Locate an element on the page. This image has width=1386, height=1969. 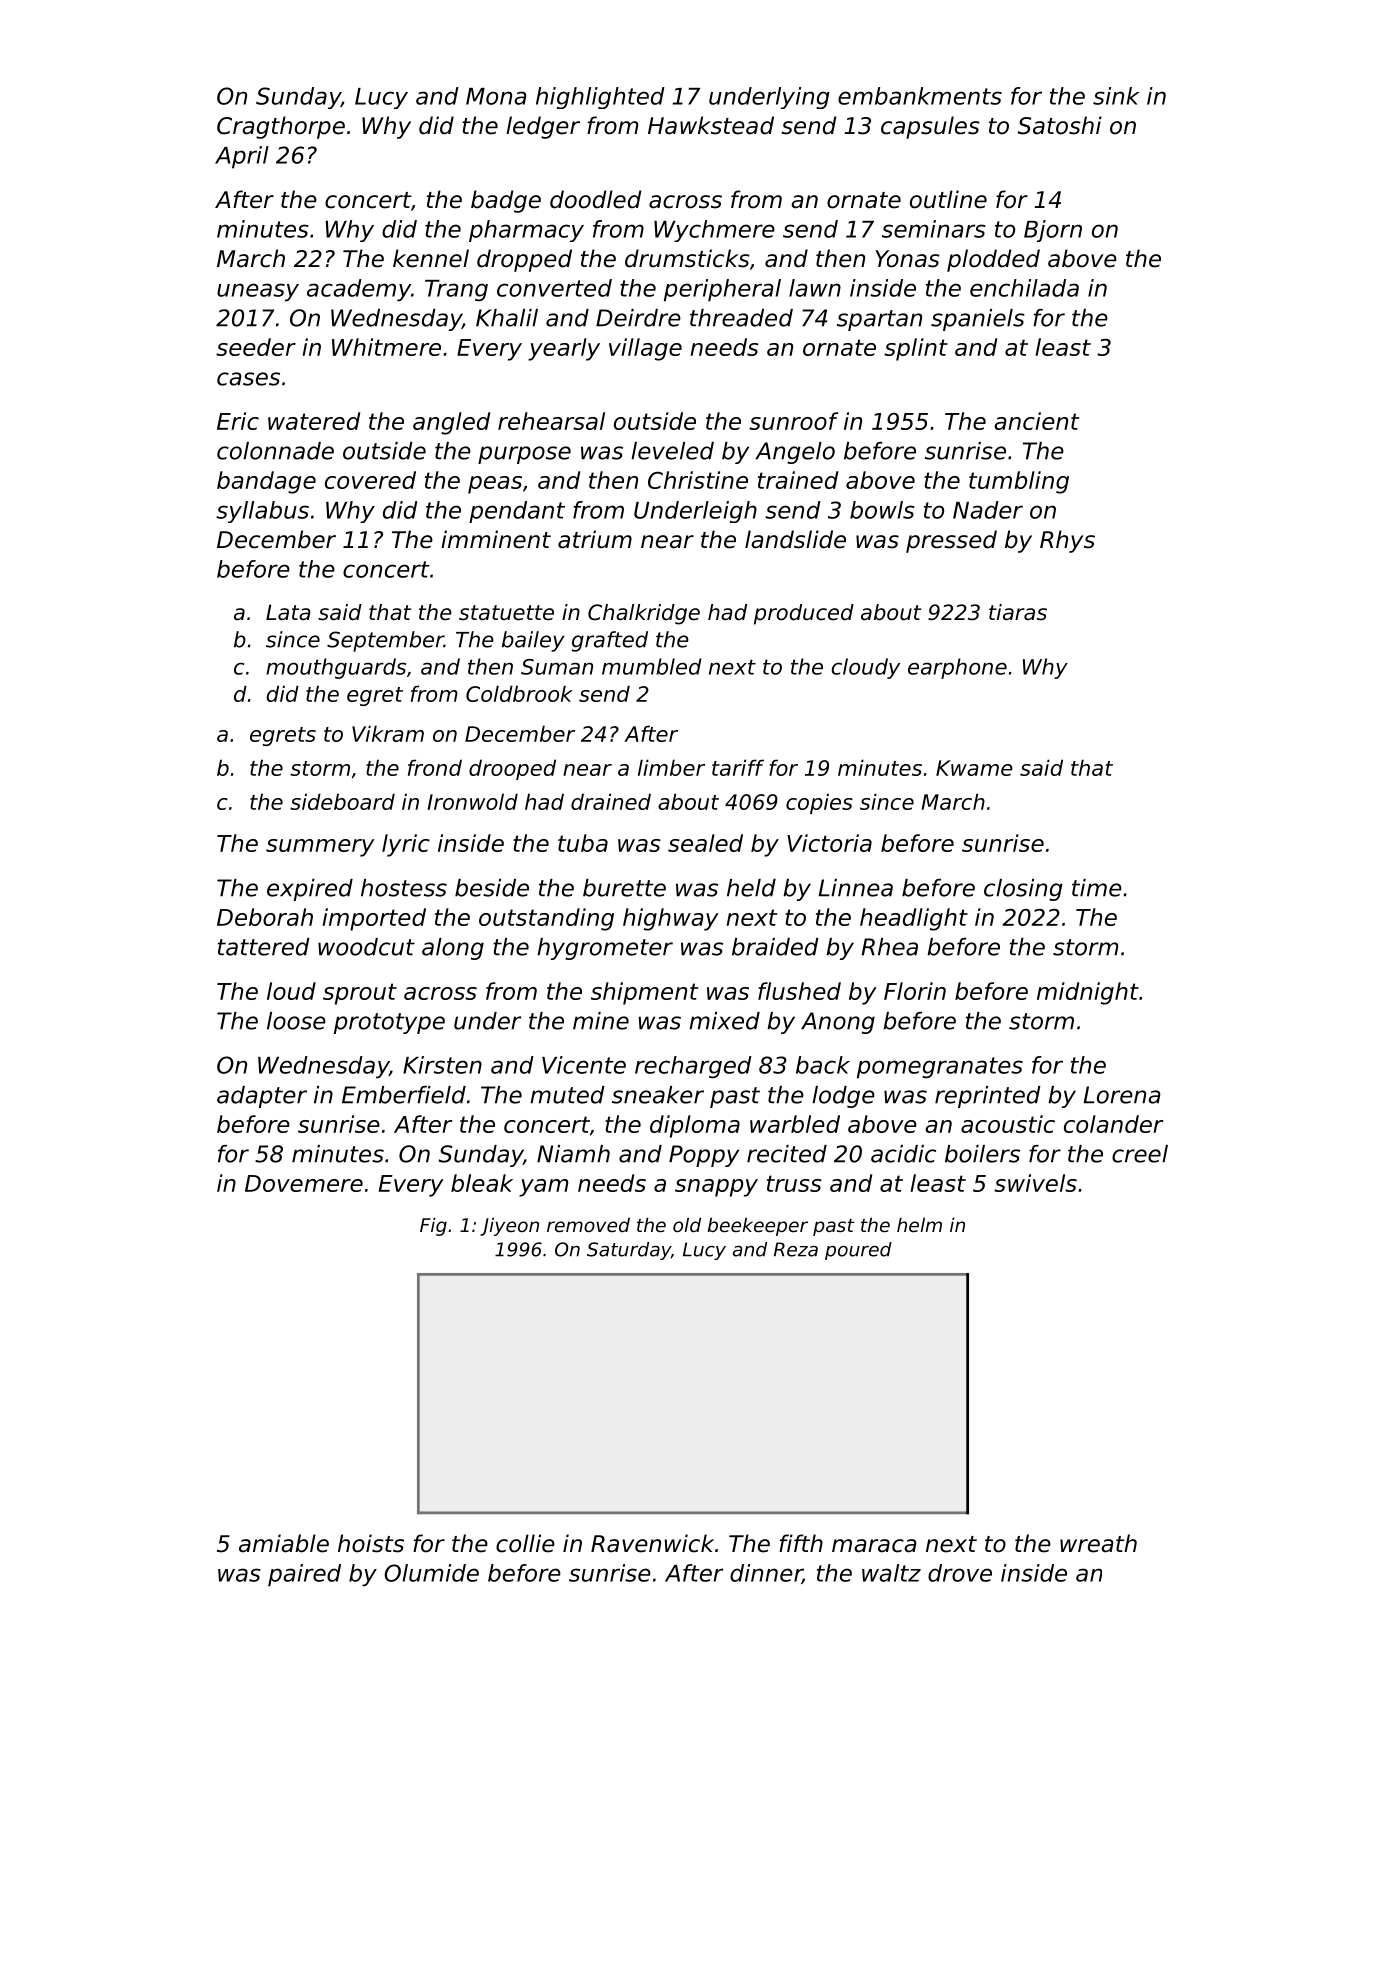
closing is located at coordinates (1023, 890).
